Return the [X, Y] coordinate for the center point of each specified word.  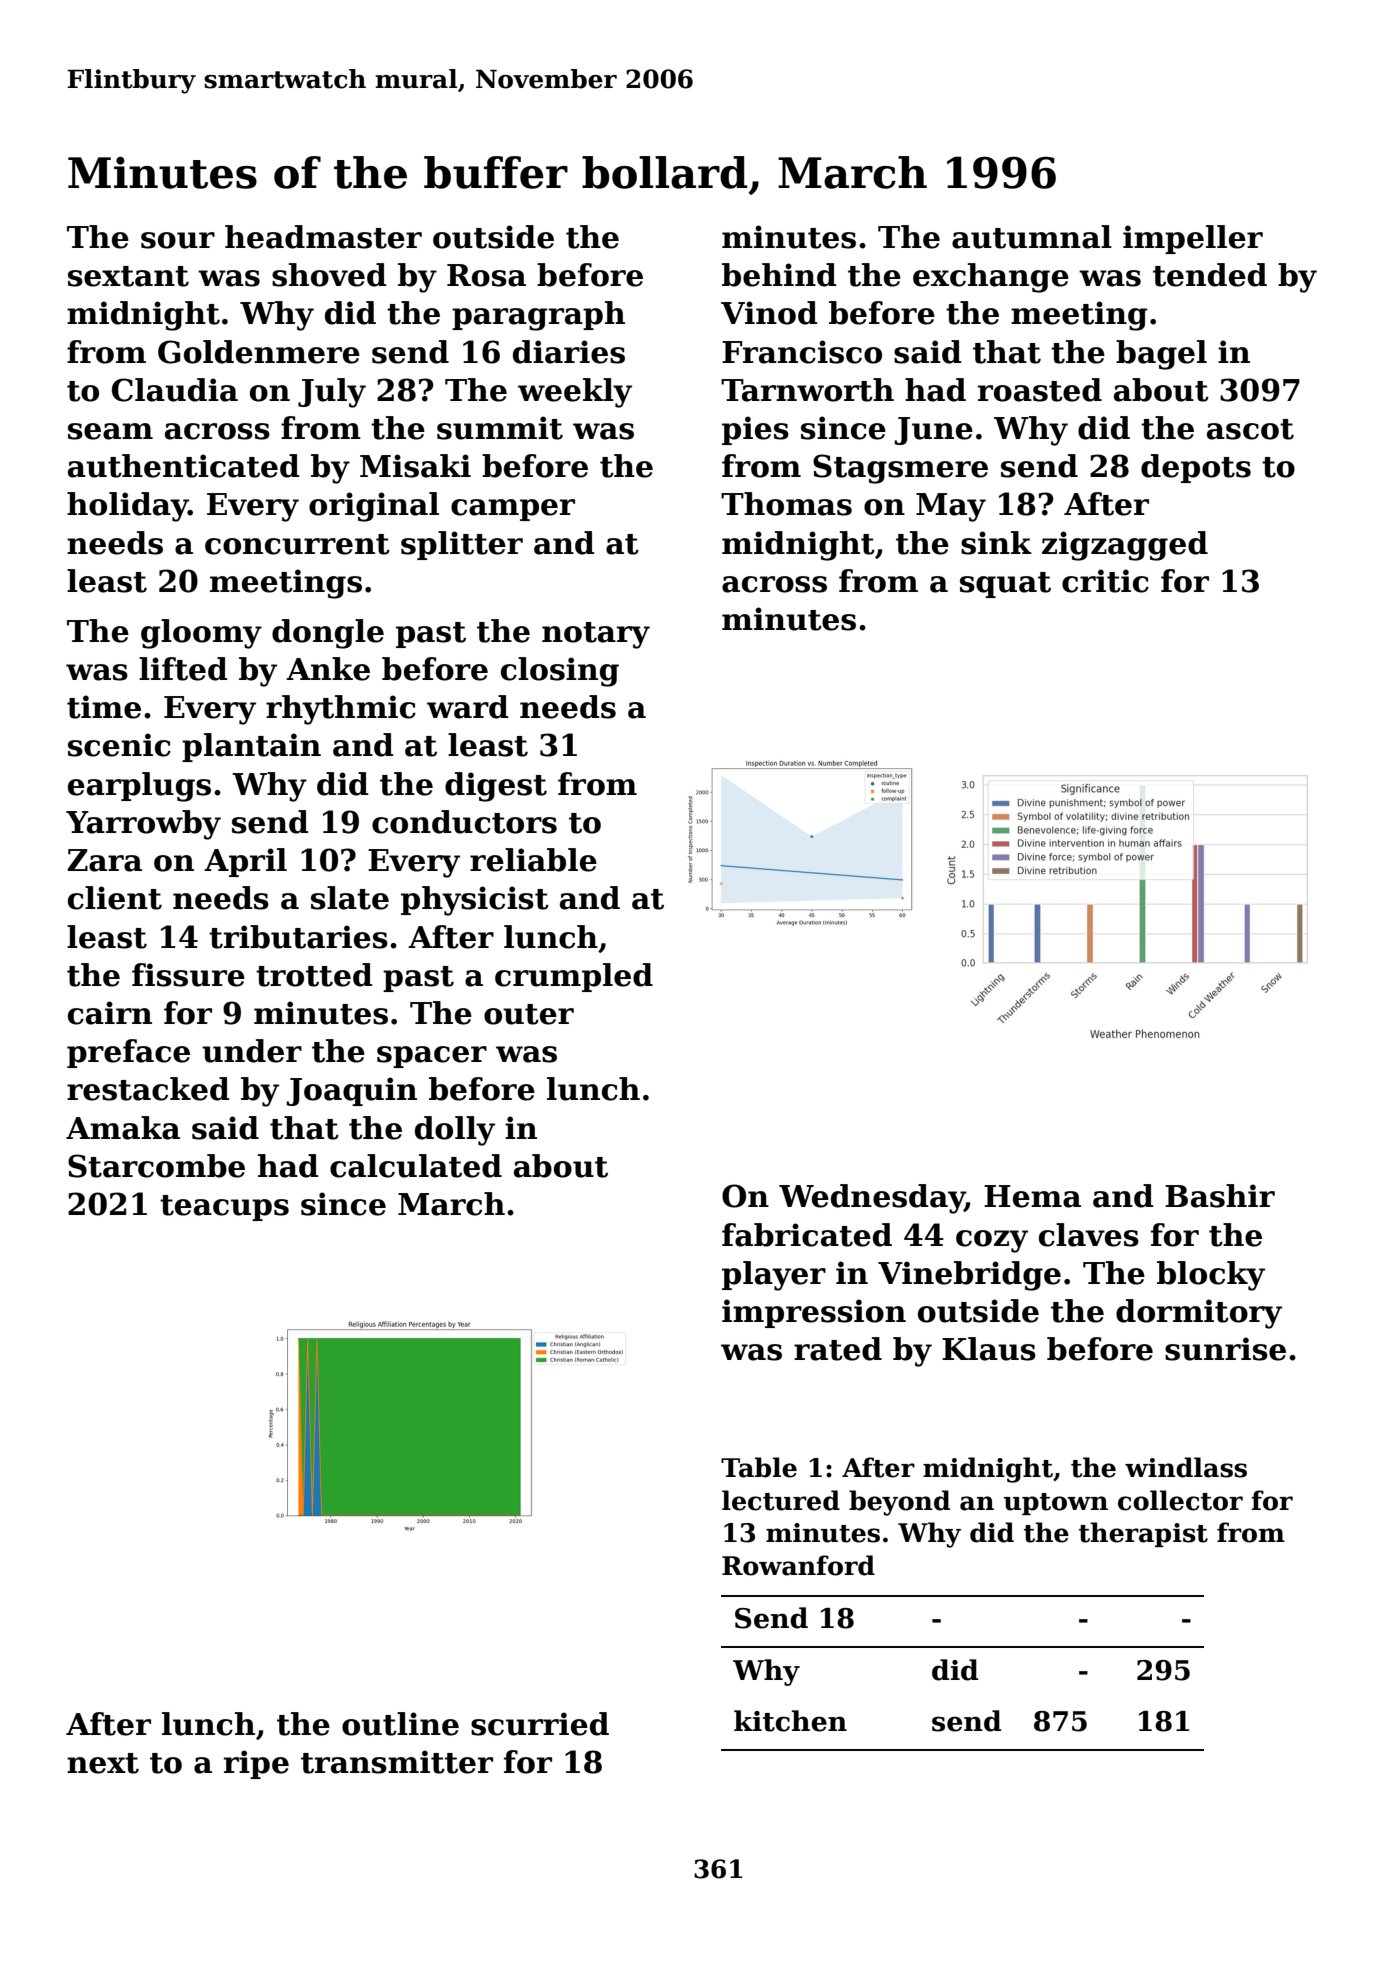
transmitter [397, 1762]
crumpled [574, 977]
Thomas [786, 504]
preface [128, 1053]
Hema [1032, 1196]
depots [1196, 468]
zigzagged [1125, 546]
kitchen [790, 1721]
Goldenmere [259, 352]
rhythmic [341, 710]
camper [513, 510]
